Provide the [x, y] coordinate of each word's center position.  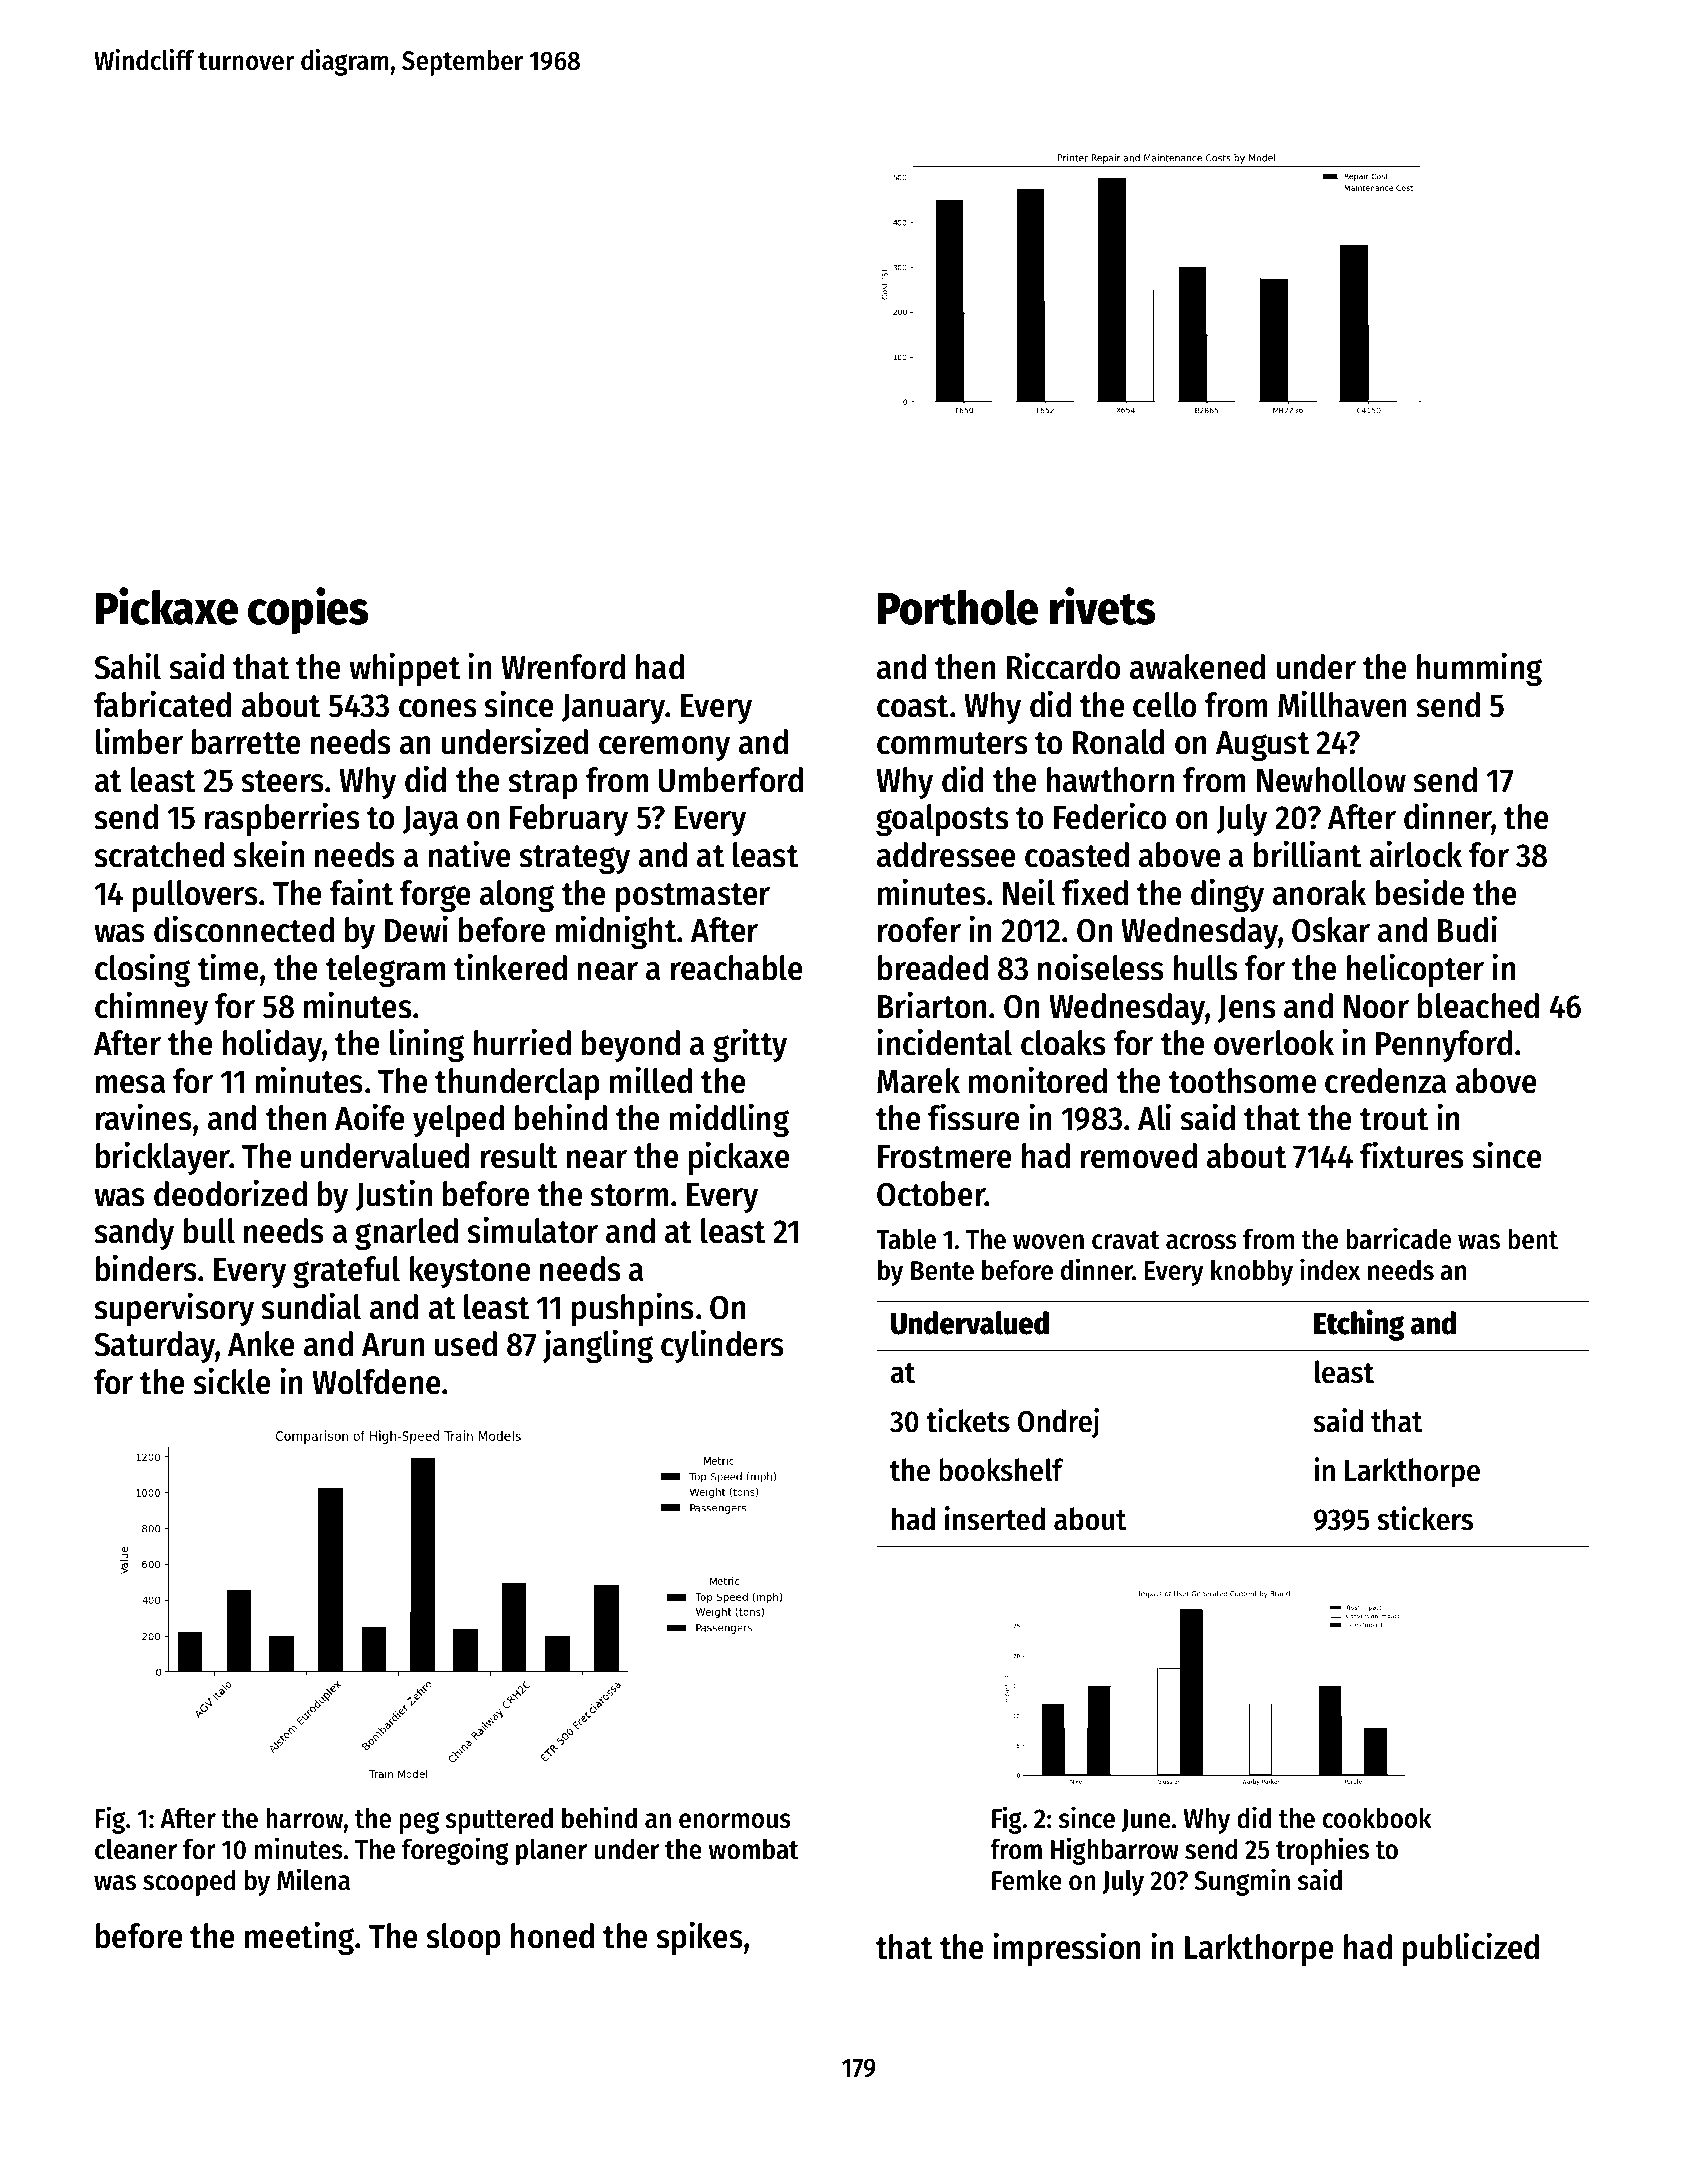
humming [1479, 669]
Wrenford [563, 667]
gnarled [406, 1234]
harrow [304, 1818]
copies [308, 610]
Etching [1359, 1325]
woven [1048, 1242]
